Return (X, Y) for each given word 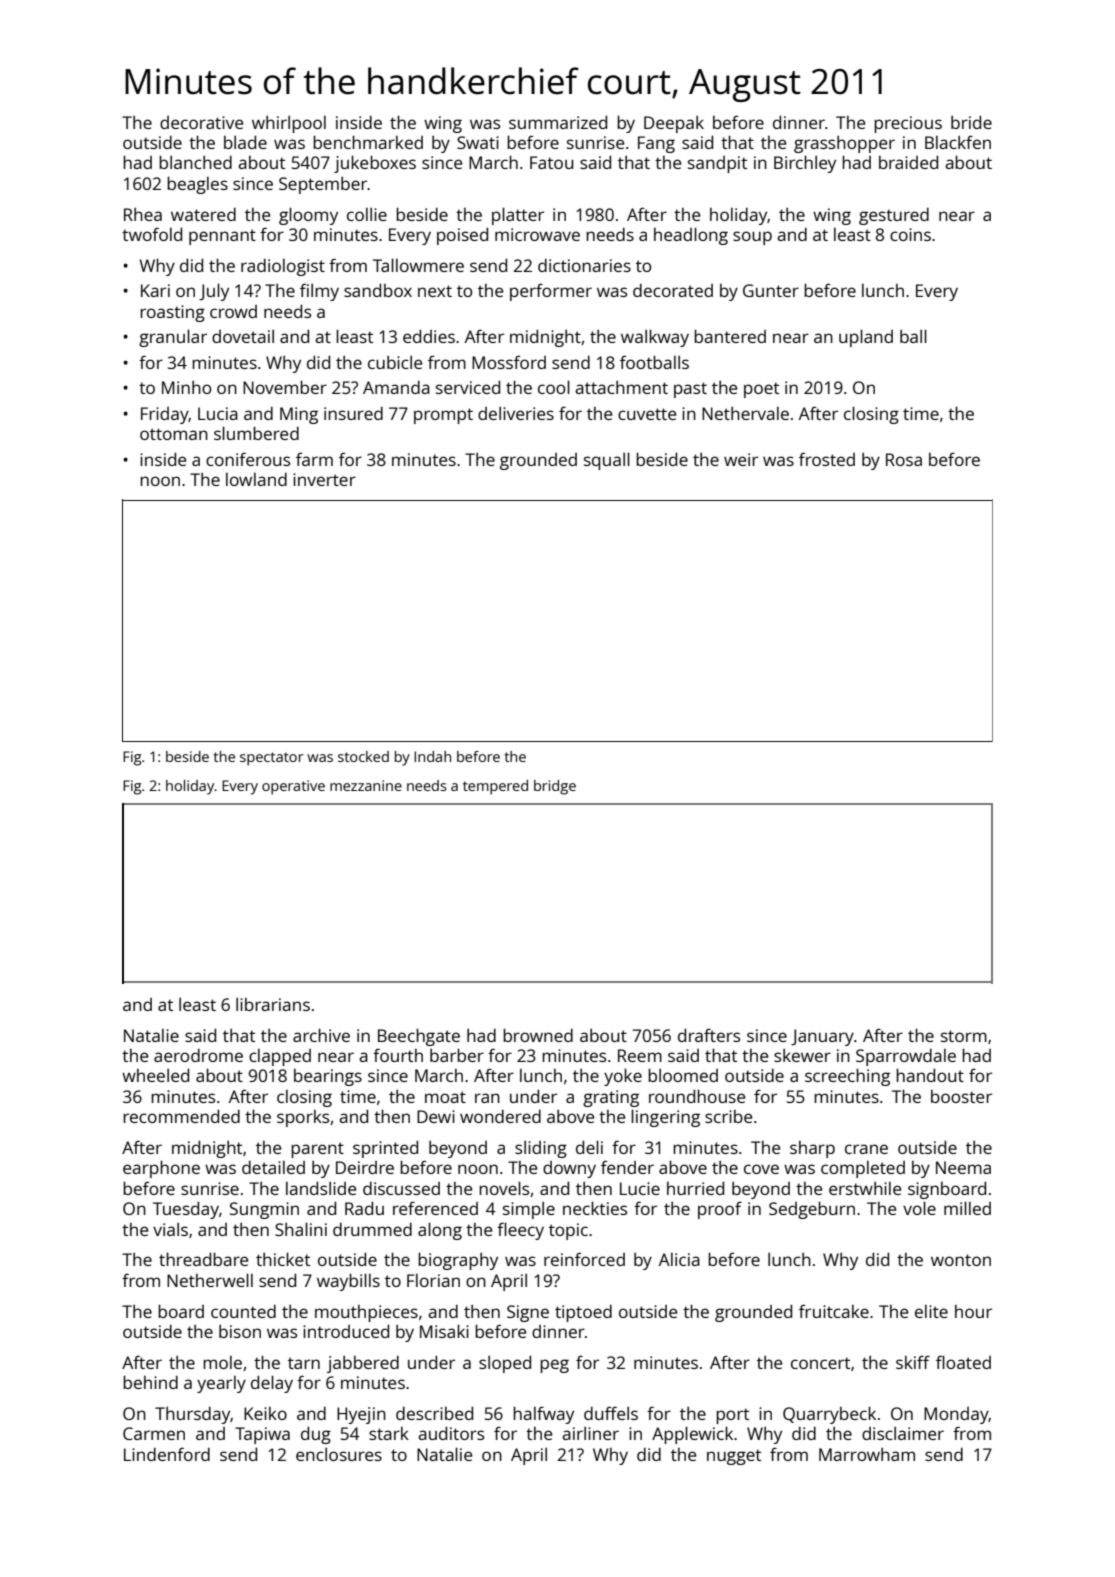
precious (908, 124)
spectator (272, 759)
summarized (558, 122)
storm (964, 1036)
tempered (495, 787)
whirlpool (289, 124)
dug (316, 1435)
